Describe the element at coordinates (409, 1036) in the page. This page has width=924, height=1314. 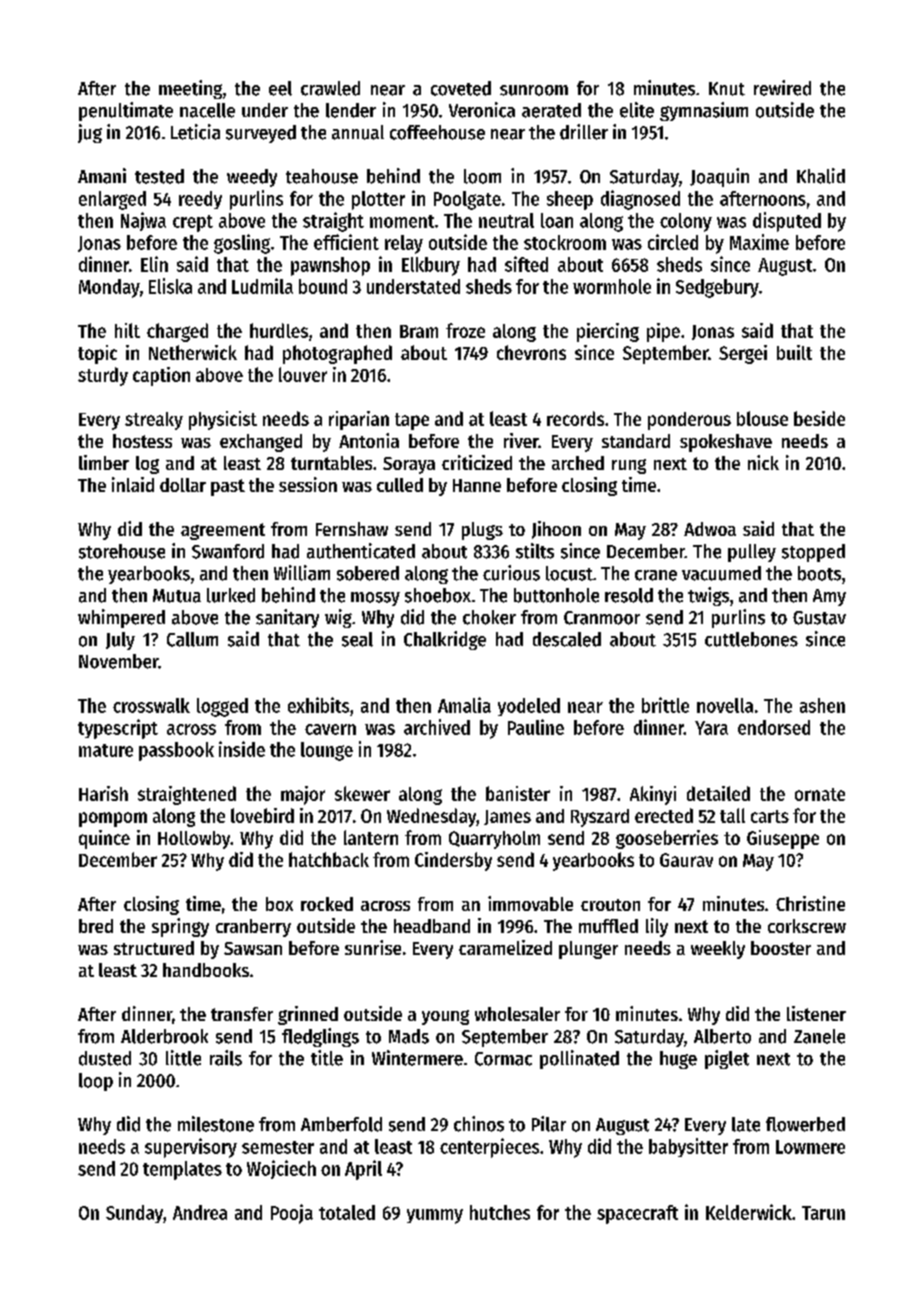
I see `Mads` at that location.
